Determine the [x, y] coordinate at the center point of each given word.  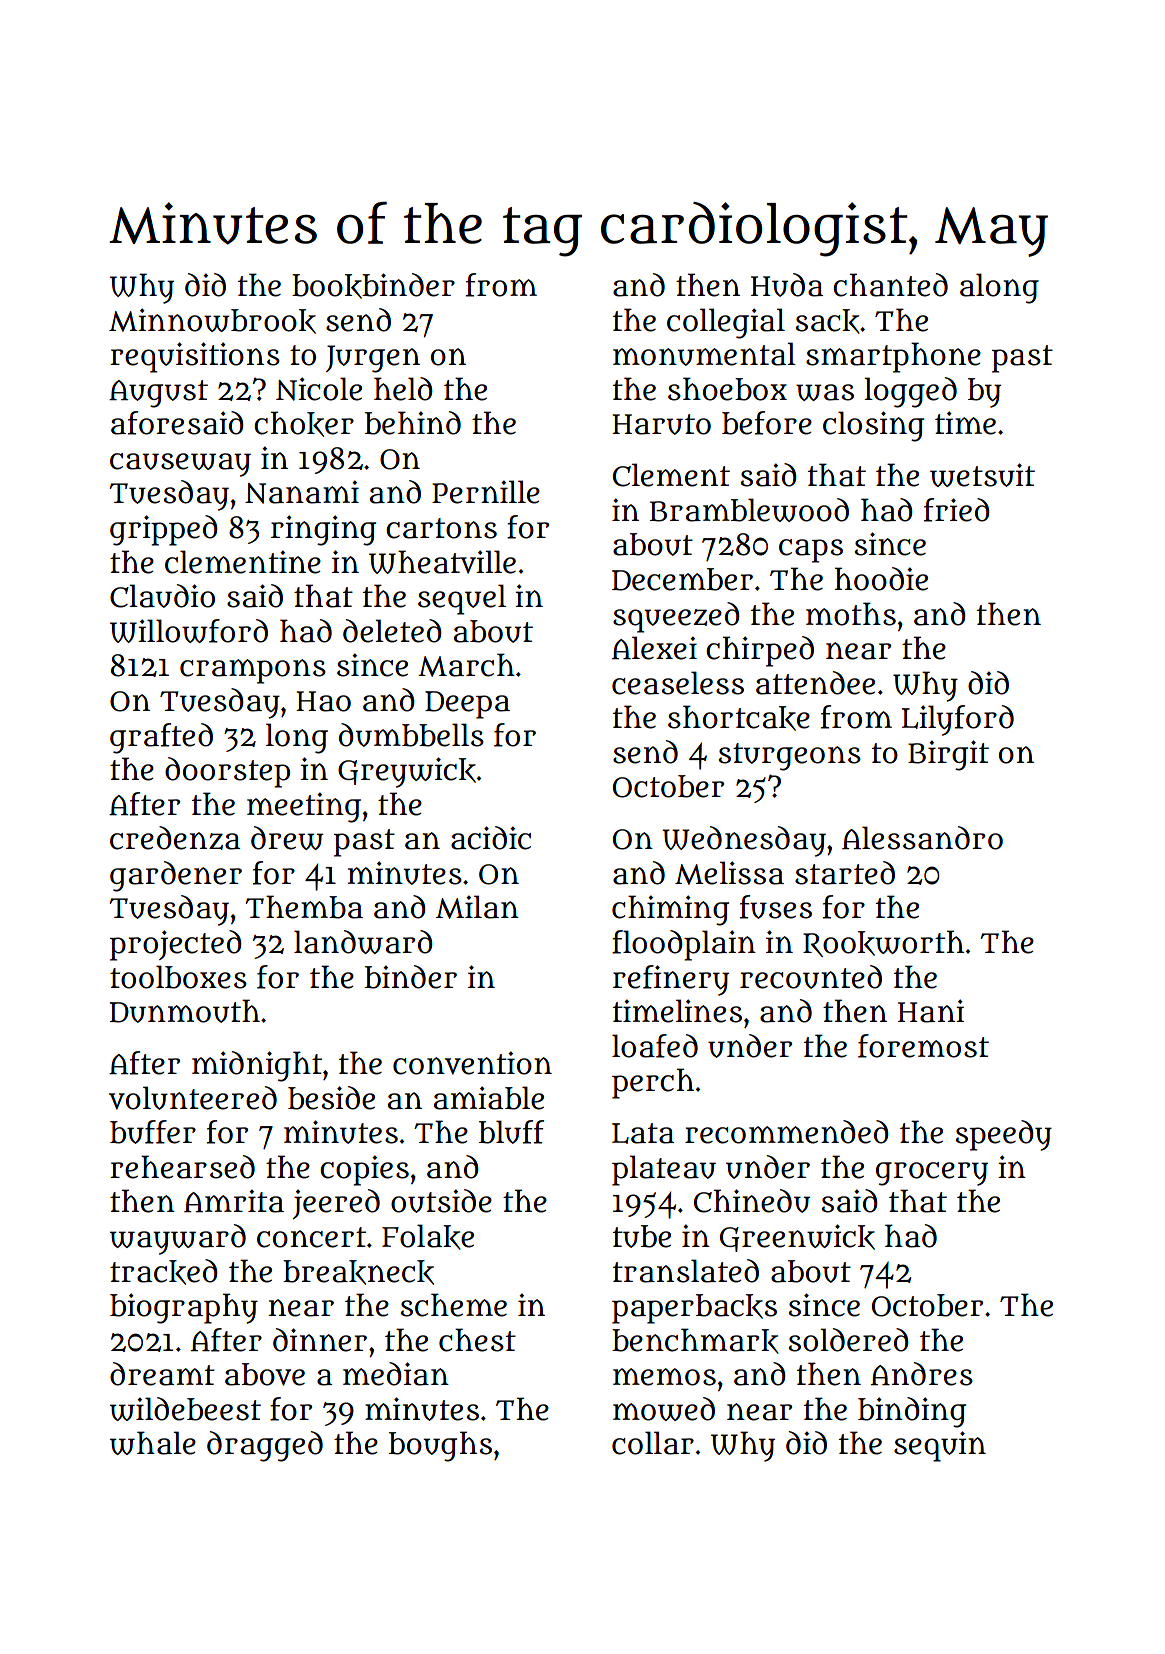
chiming [670, 910]
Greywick [407, 772]
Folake [428, 1237]
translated [686, 1271]
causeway [180, 465]
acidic [491, 838]
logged [910, 392]
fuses [776, 907]
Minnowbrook [212, 321]
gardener [176, 876]
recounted [811, 977]
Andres [922, 1374]
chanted [890, 285]
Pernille [486, 492]
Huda [787, 285]
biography [184, 1308]
